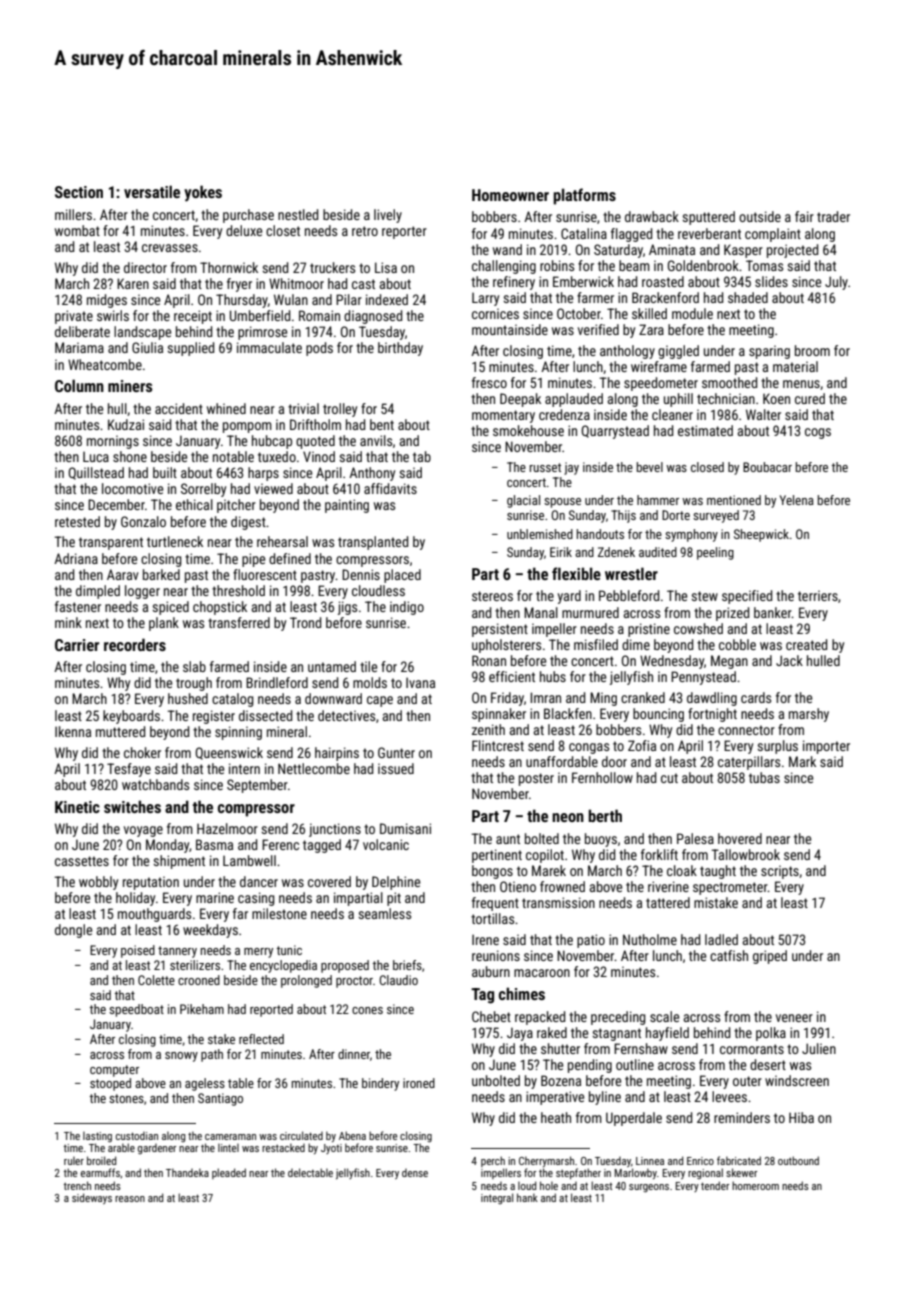 The width and height of the screenshot is (908, 1316). What do you see at coordinates (77, 230) in the screenshot?
I see `wombat` at bounding box center [77, 230].
